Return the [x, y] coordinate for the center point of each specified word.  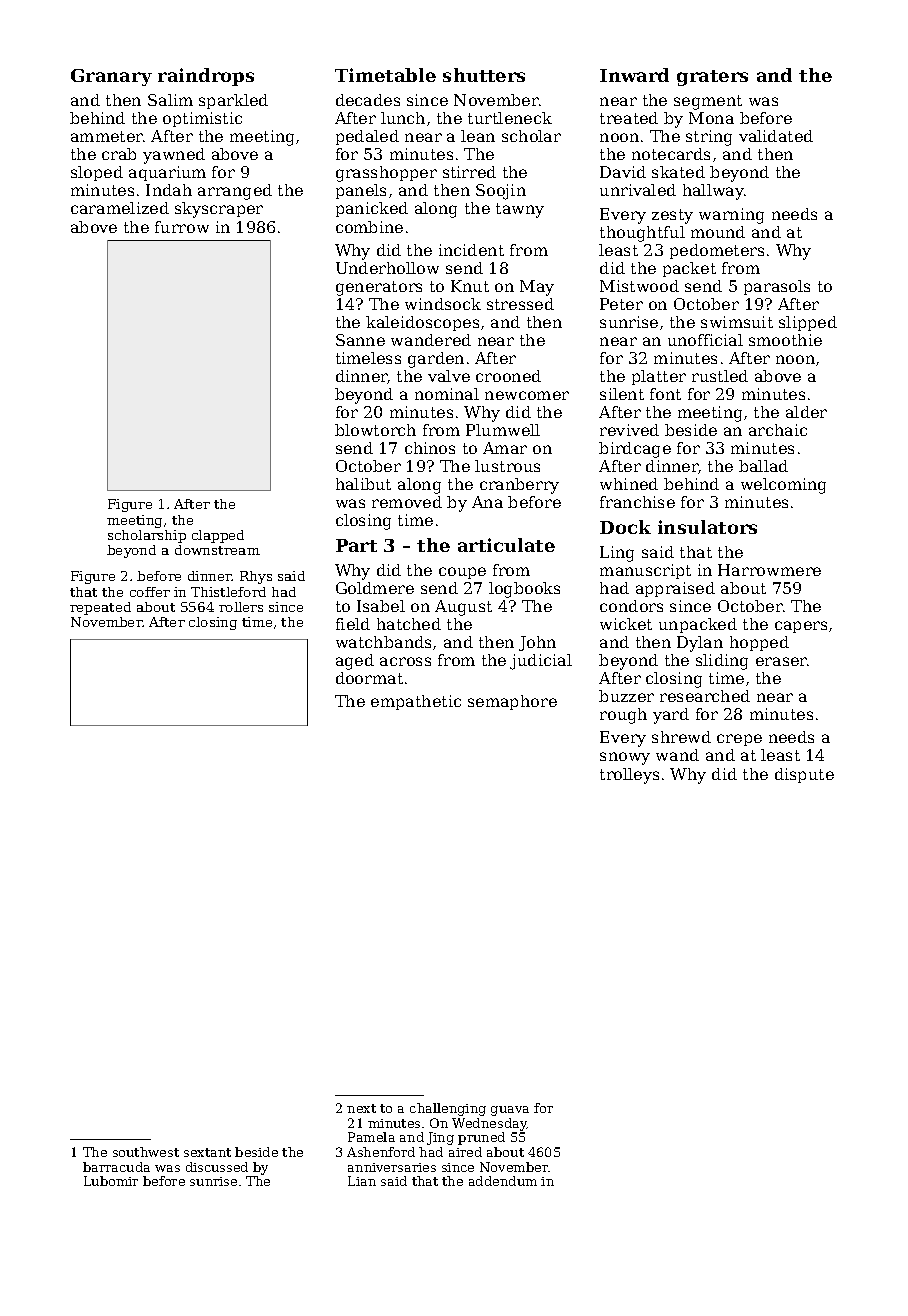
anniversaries [392, 1167]
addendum [503, 1181]
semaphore [512, 702]
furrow [182, 227]
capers [801, 627]
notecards [671, 154]
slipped [808, 323]
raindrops [206, 77]
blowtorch [375, 430]
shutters [484, 75]
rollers [241, 607]
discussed [217, 1167]
